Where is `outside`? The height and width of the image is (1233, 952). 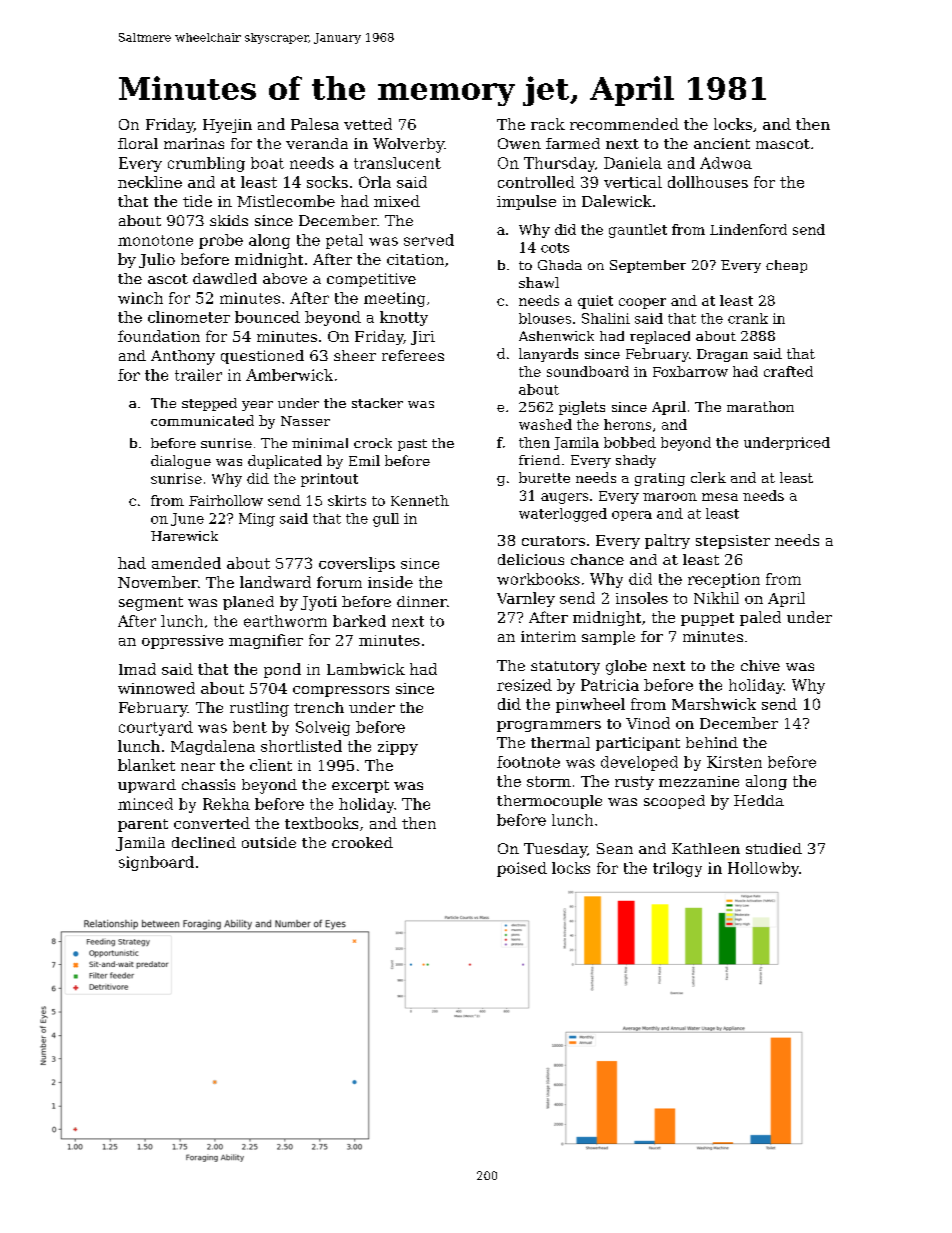 outside is located at coordinates (269, 842).
